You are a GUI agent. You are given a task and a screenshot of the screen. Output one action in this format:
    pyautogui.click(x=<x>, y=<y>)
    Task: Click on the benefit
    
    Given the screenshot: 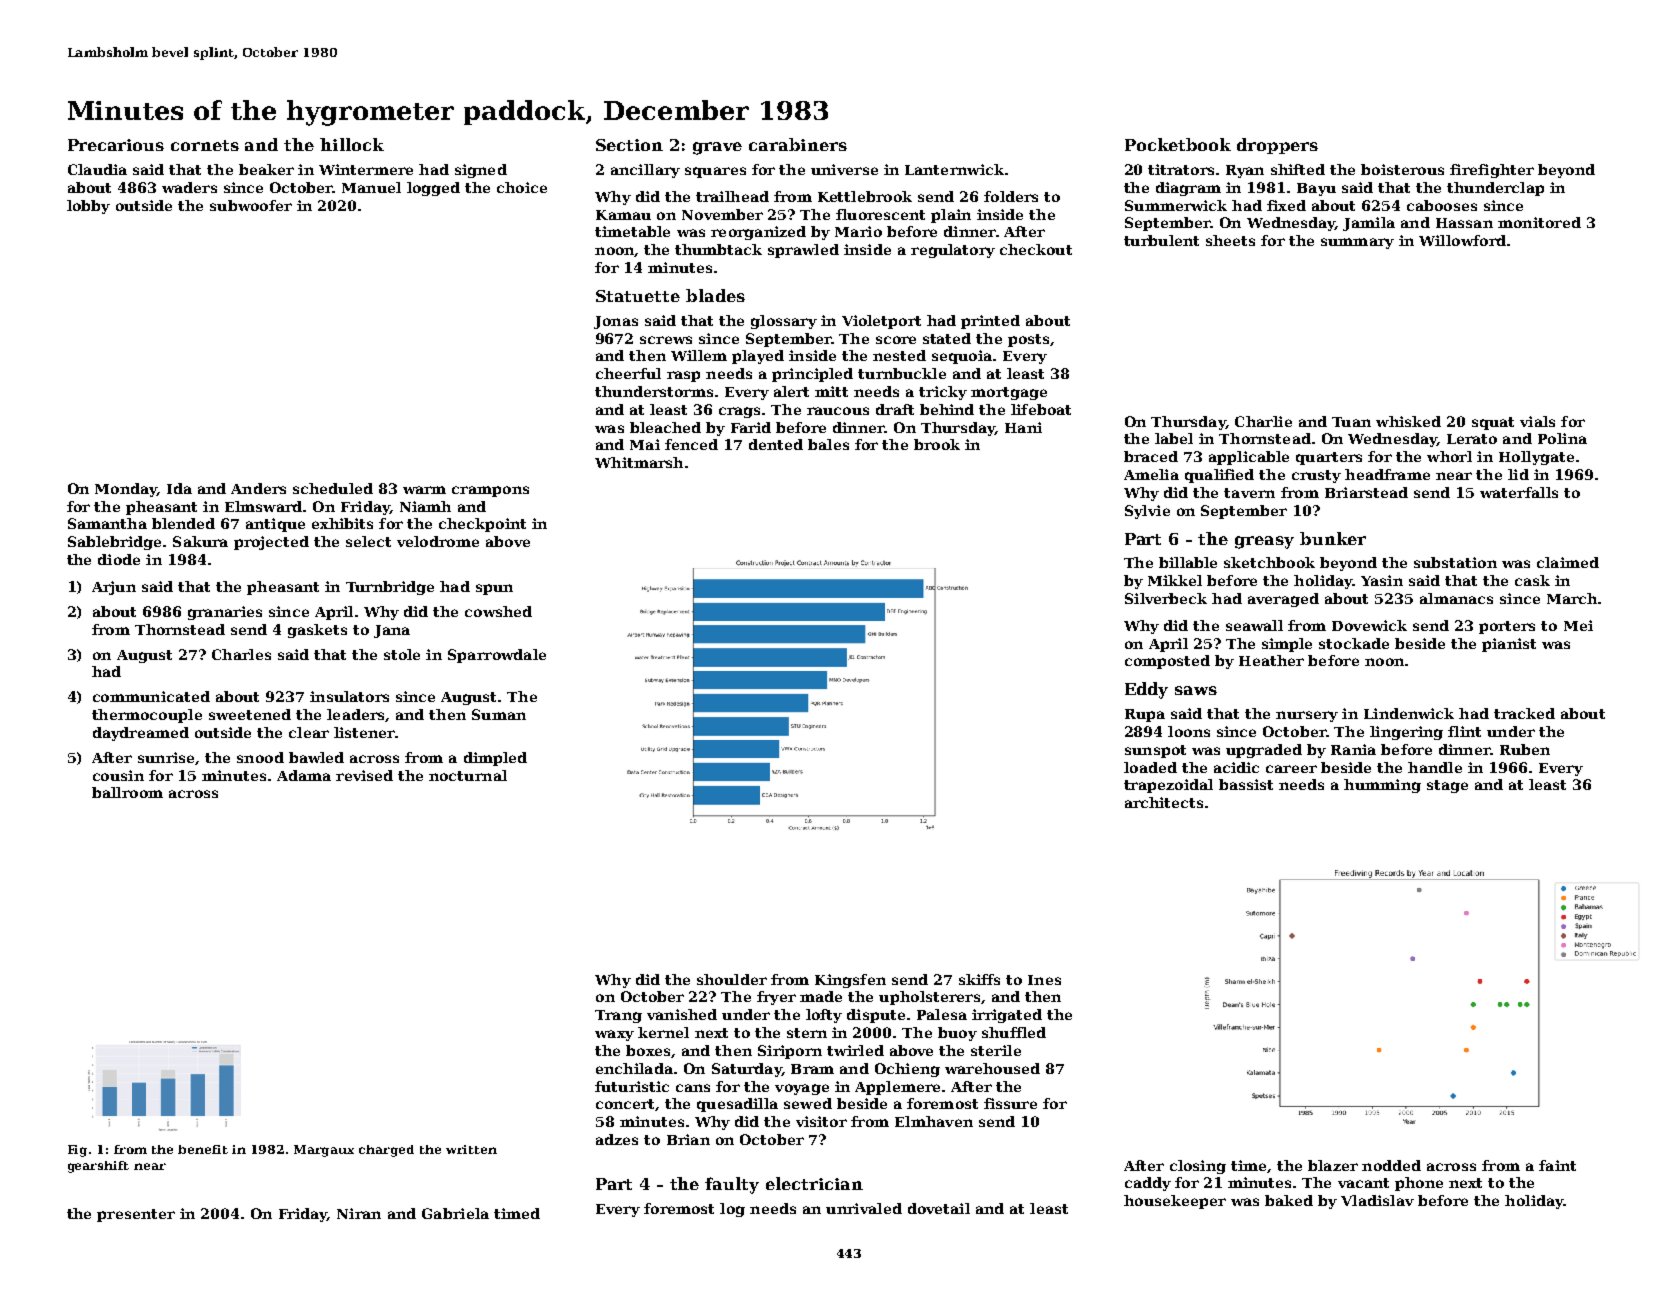 What is the action you would take?
    pyautogui.click(x=203, y=1149)
